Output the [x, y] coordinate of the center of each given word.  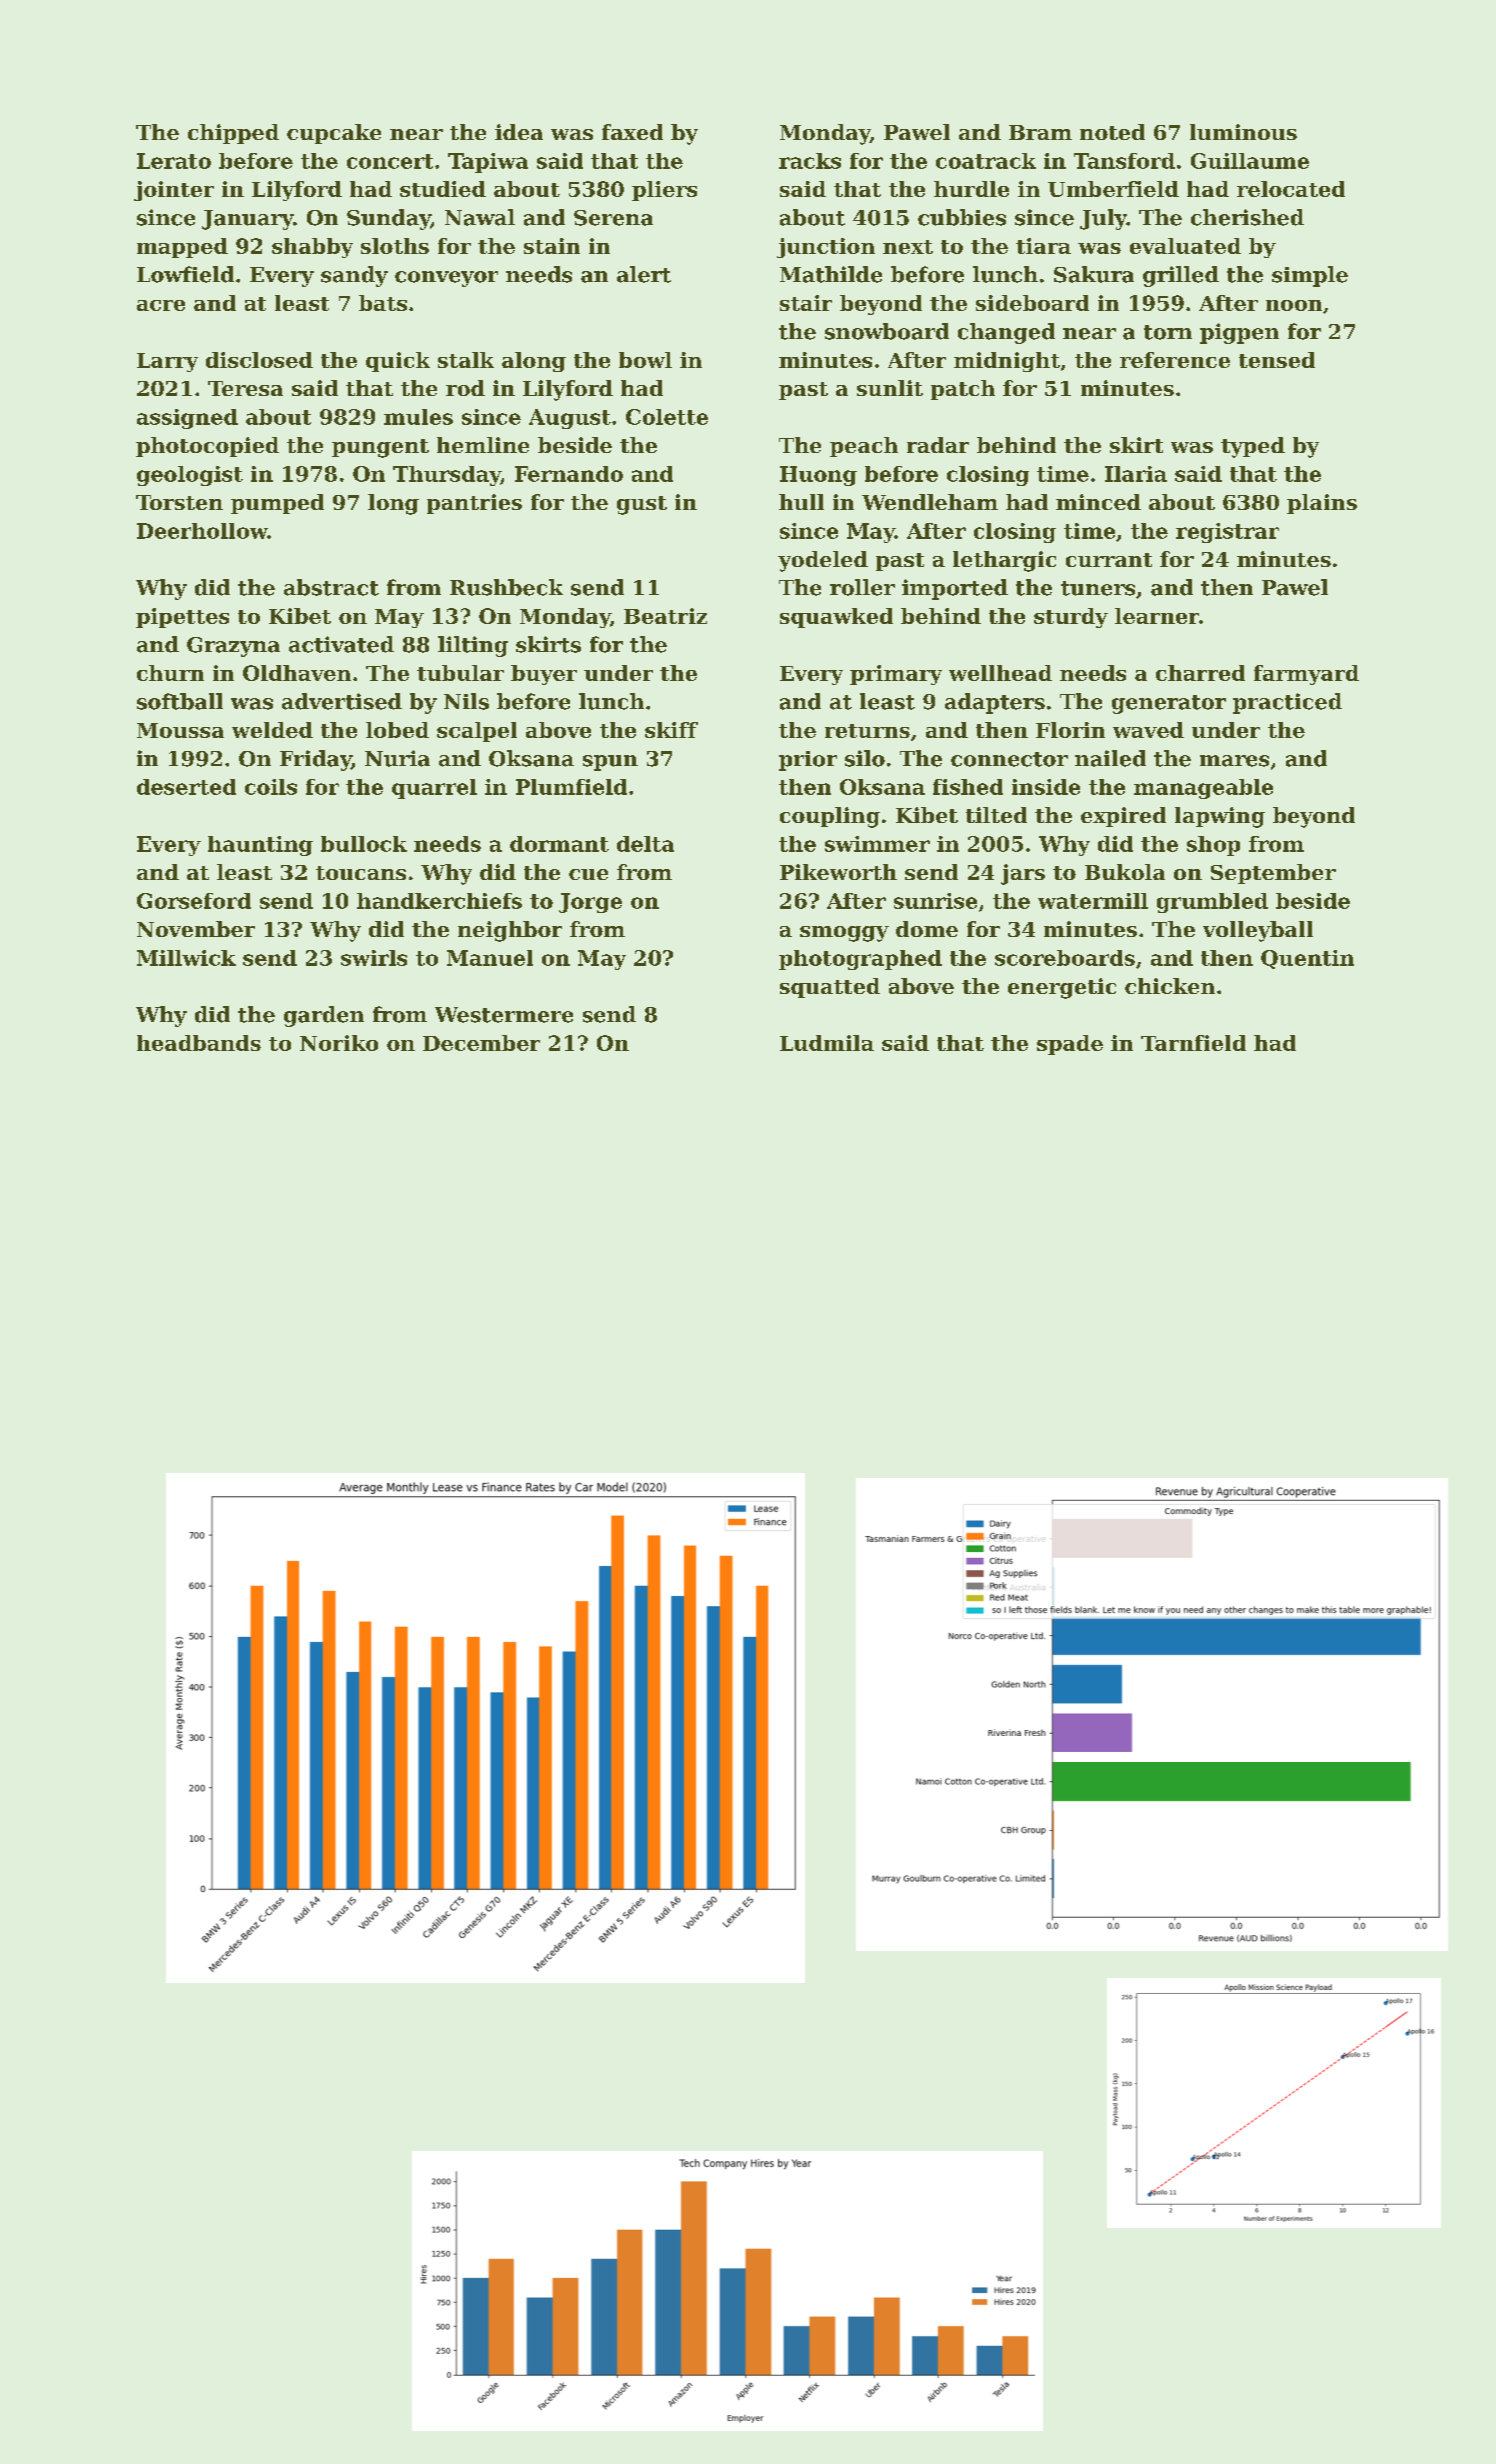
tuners [1098, 588]
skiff [671, 730]
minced [1098, 502]
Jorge [590, 903]
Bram [1040, 132]
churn [170, 673]
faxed [632, 132]
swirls [374, 958]
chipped [233, 134]
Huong [818, 476]
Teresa [245, 388]
